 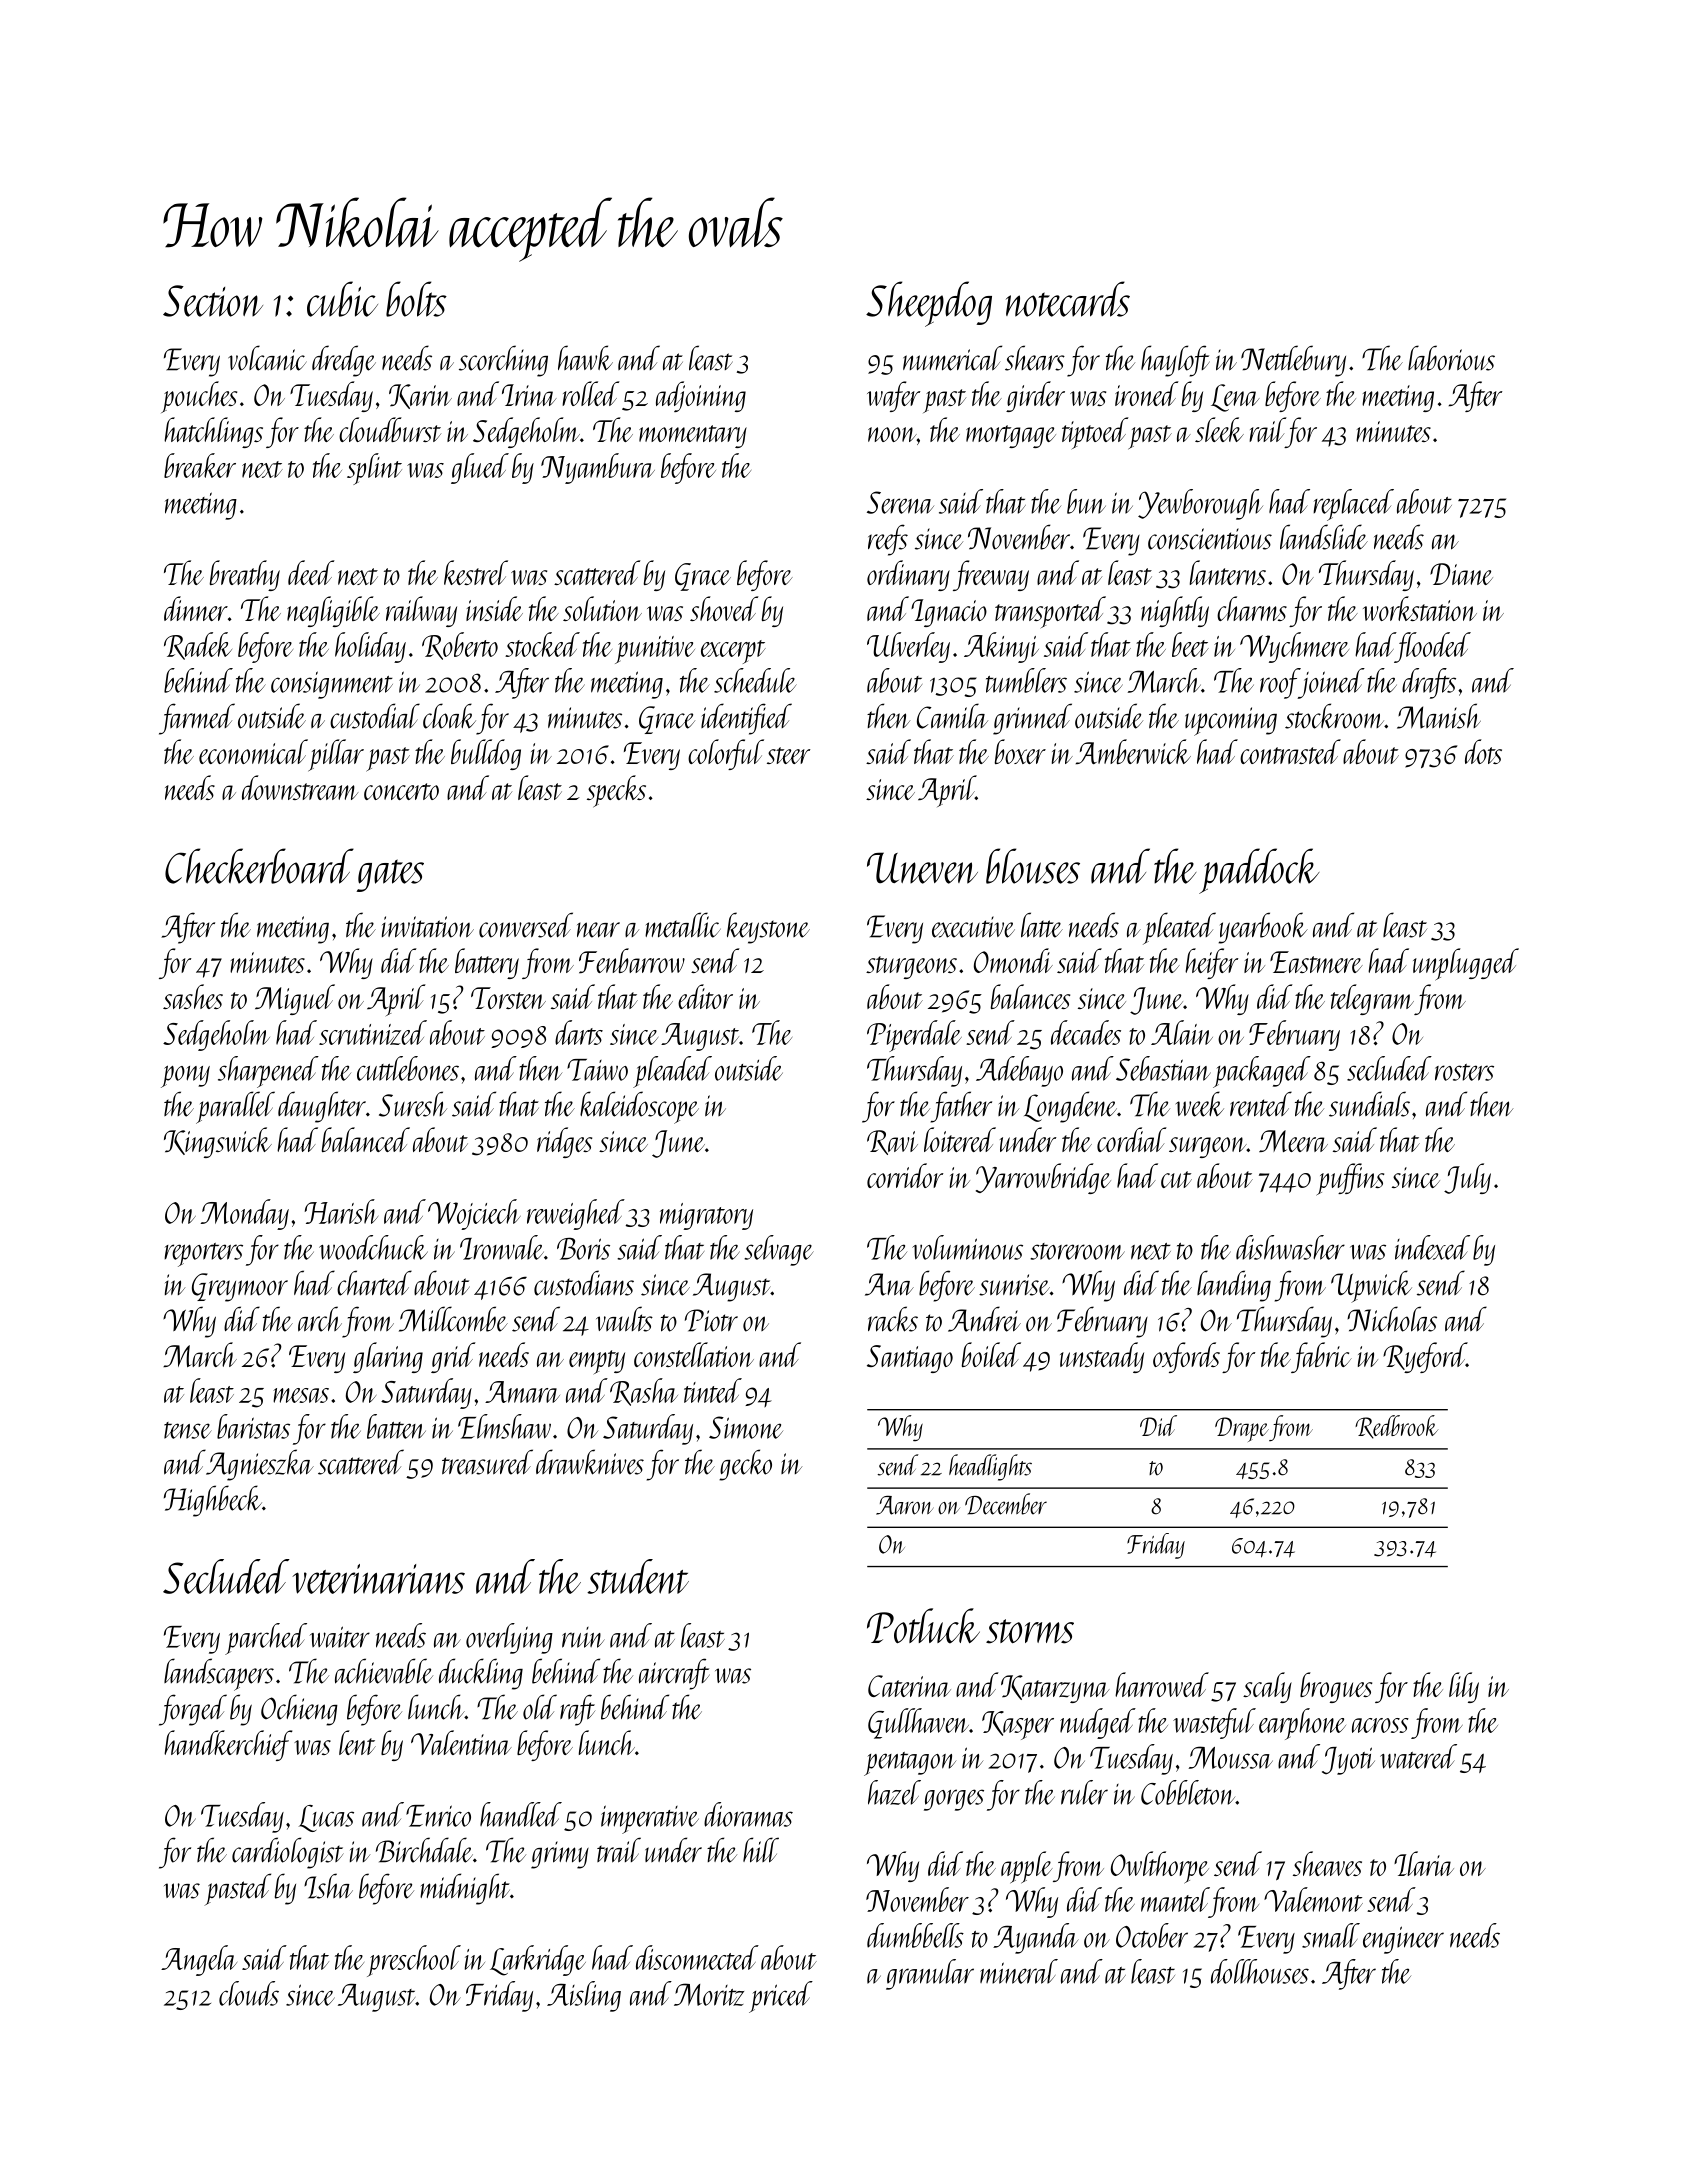 I want to click on Alain, so click(x=1182, y=1032).
